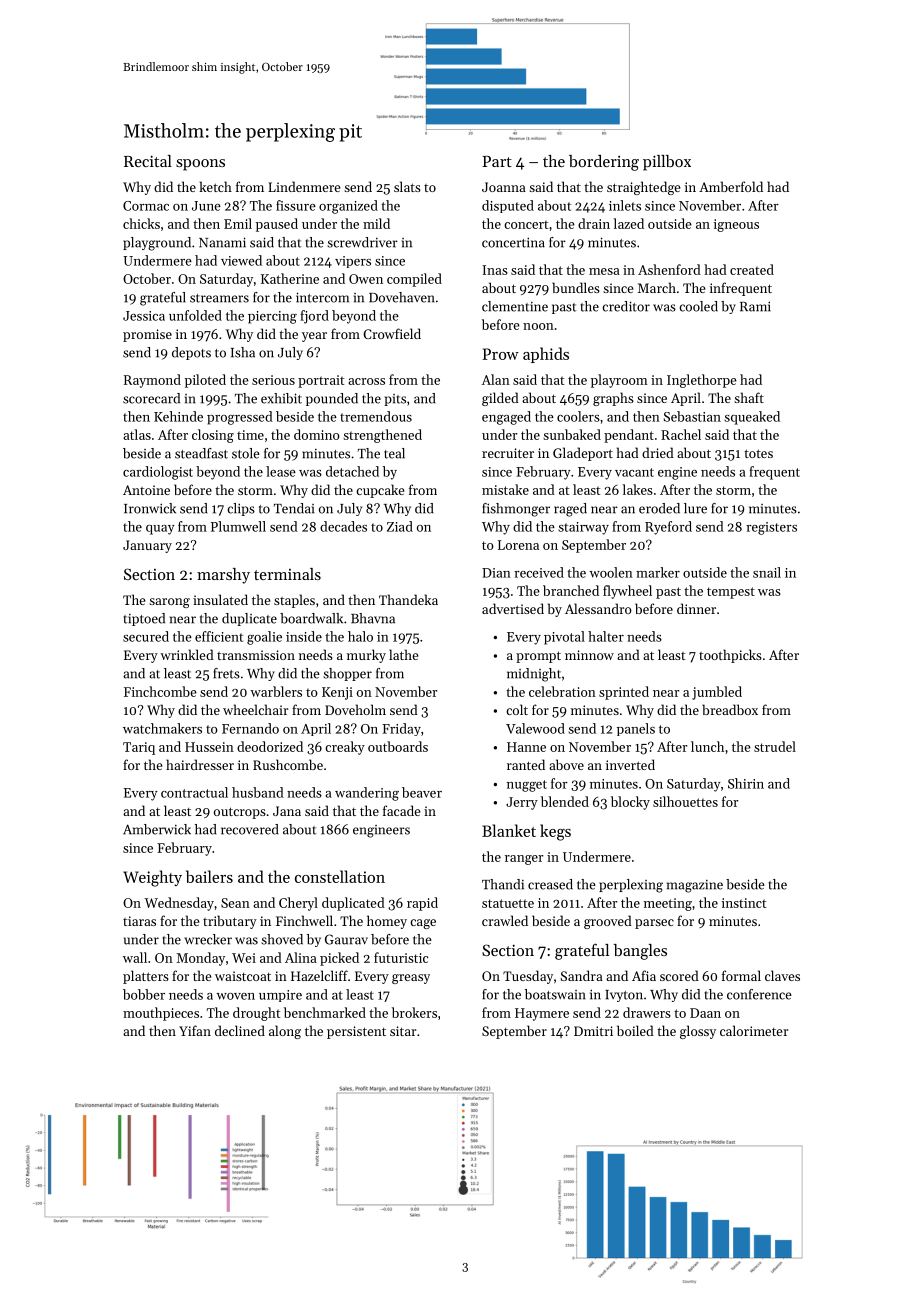 The width and height of the page is (924, 1308). Describe the element at coordinates (403, 1031) in the page. I see `sitar` at that location.
